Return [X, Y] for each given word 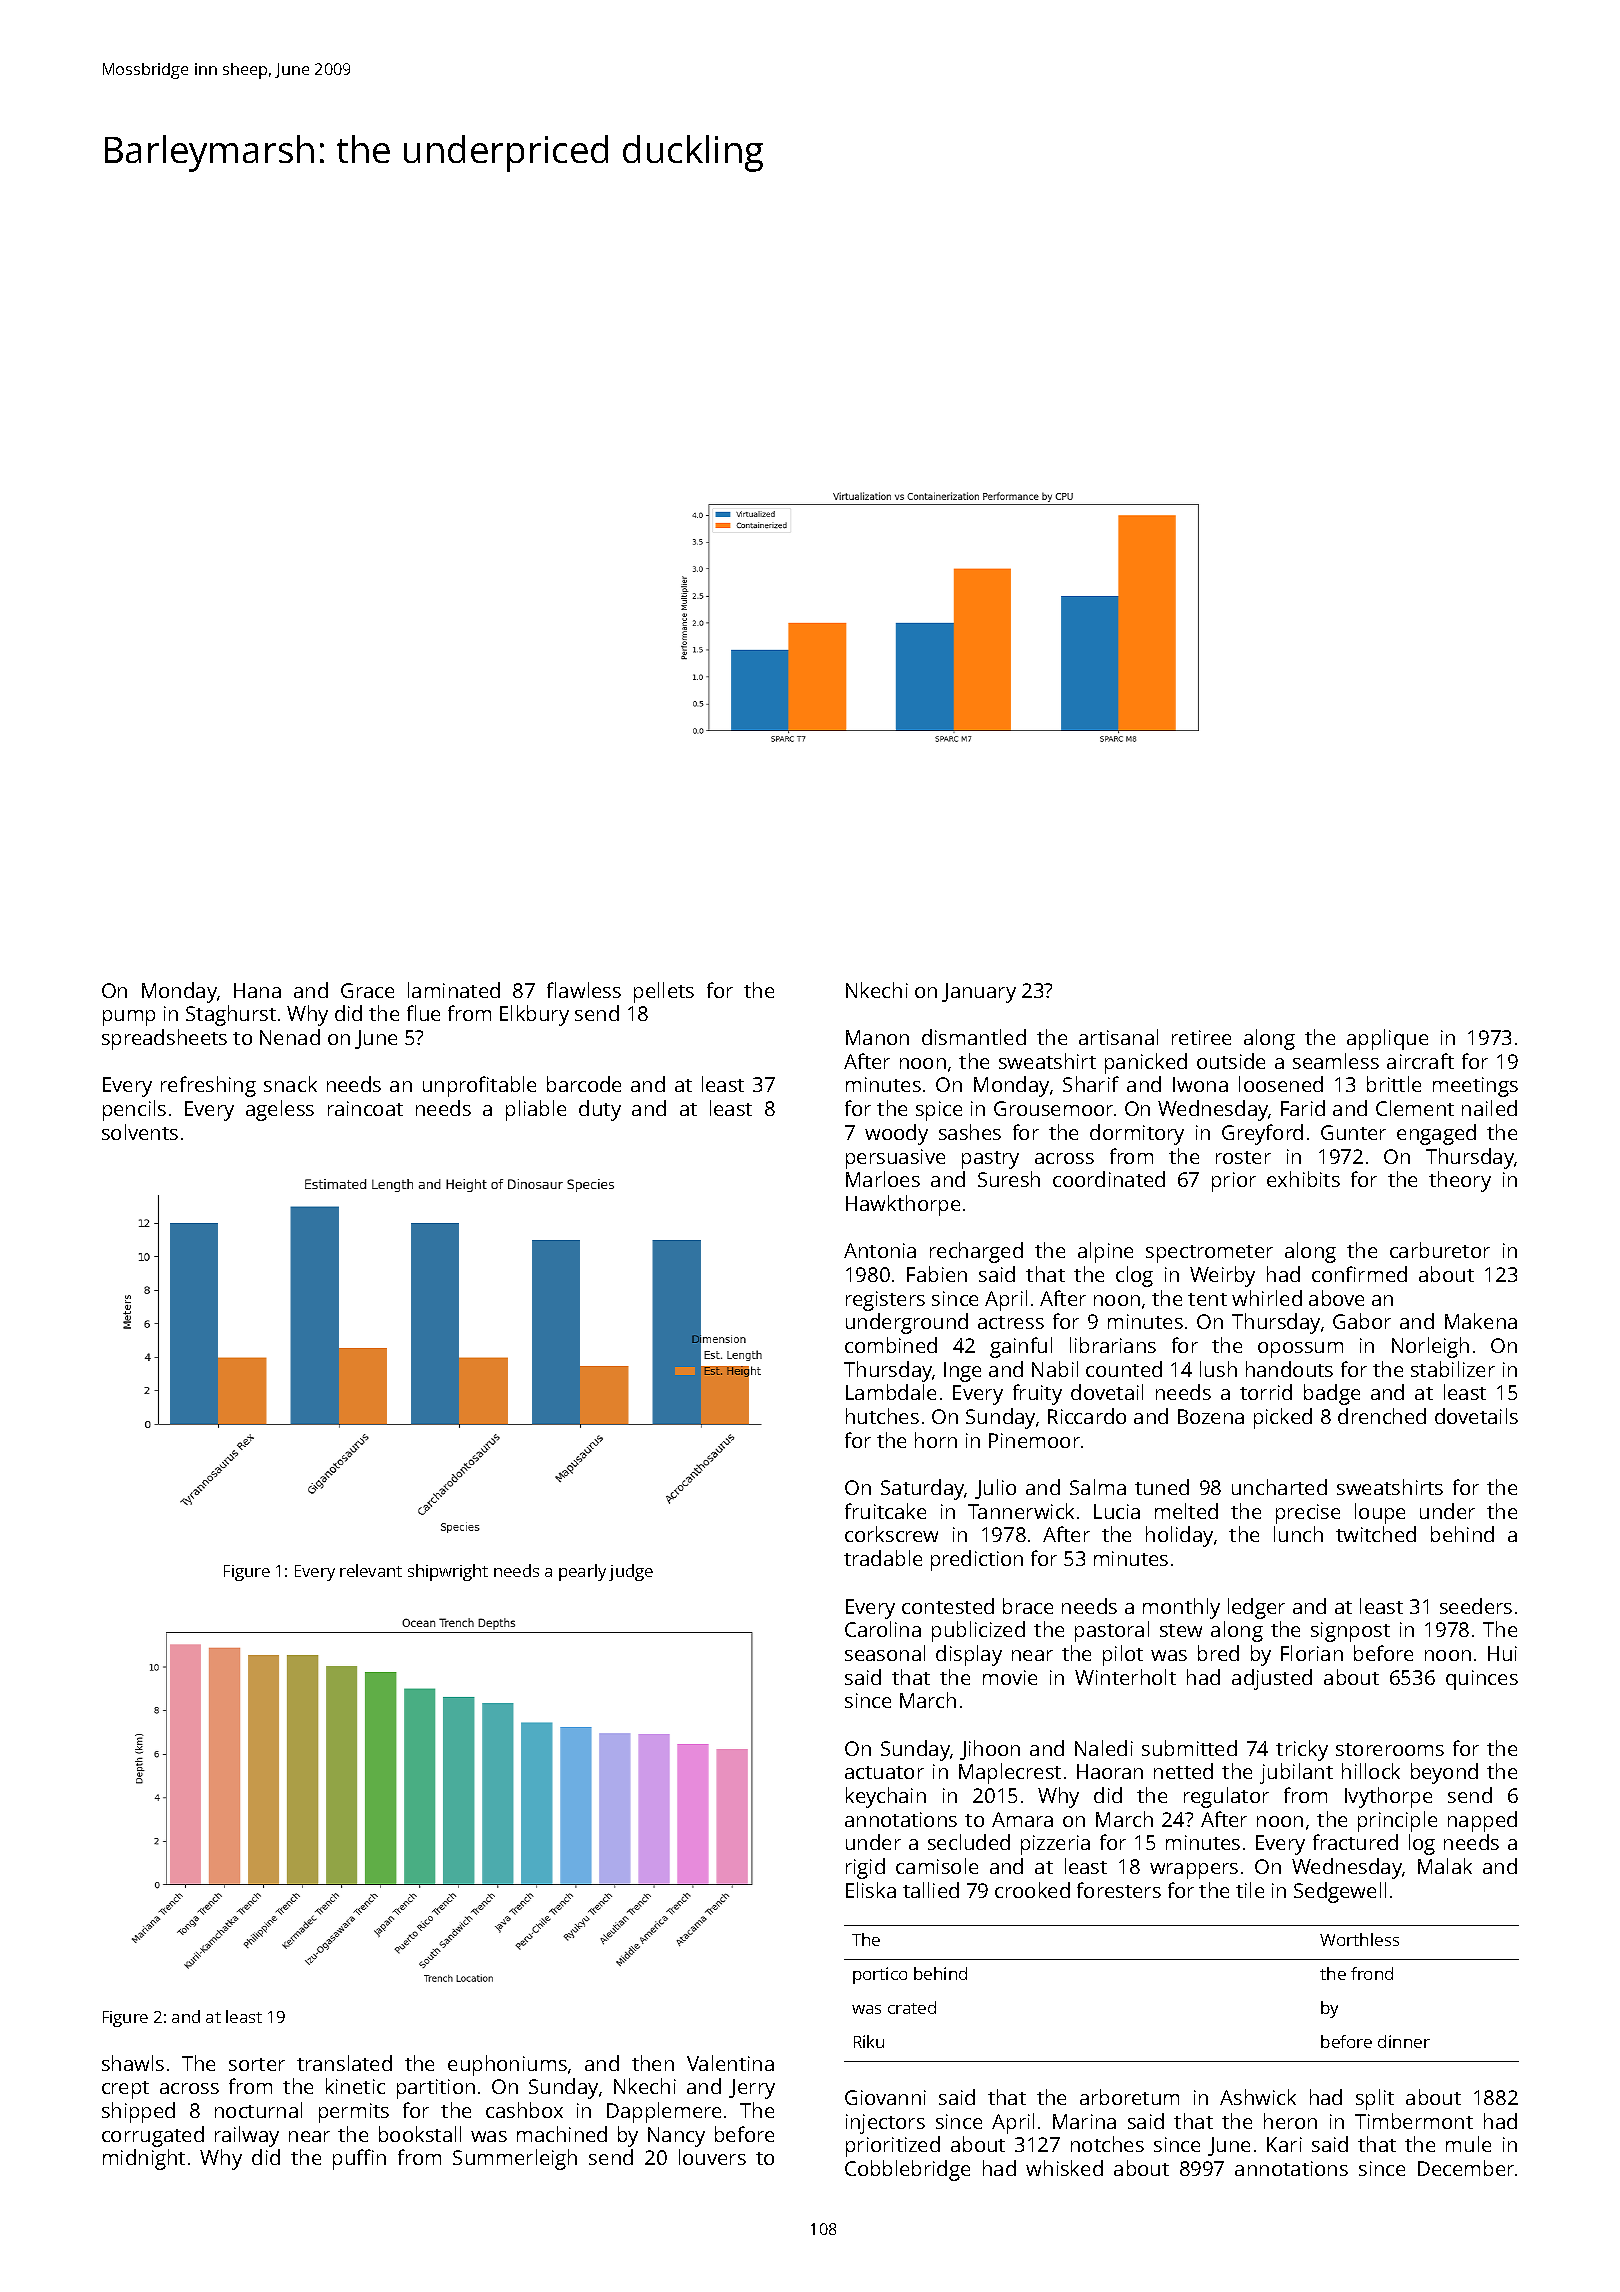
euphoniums [507, 2065]
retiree [1201, 1037]
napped [1482, 1821]
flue [423, 1013]
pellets [664, 992]
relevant [371, 1570]
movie [1010, 1677]
